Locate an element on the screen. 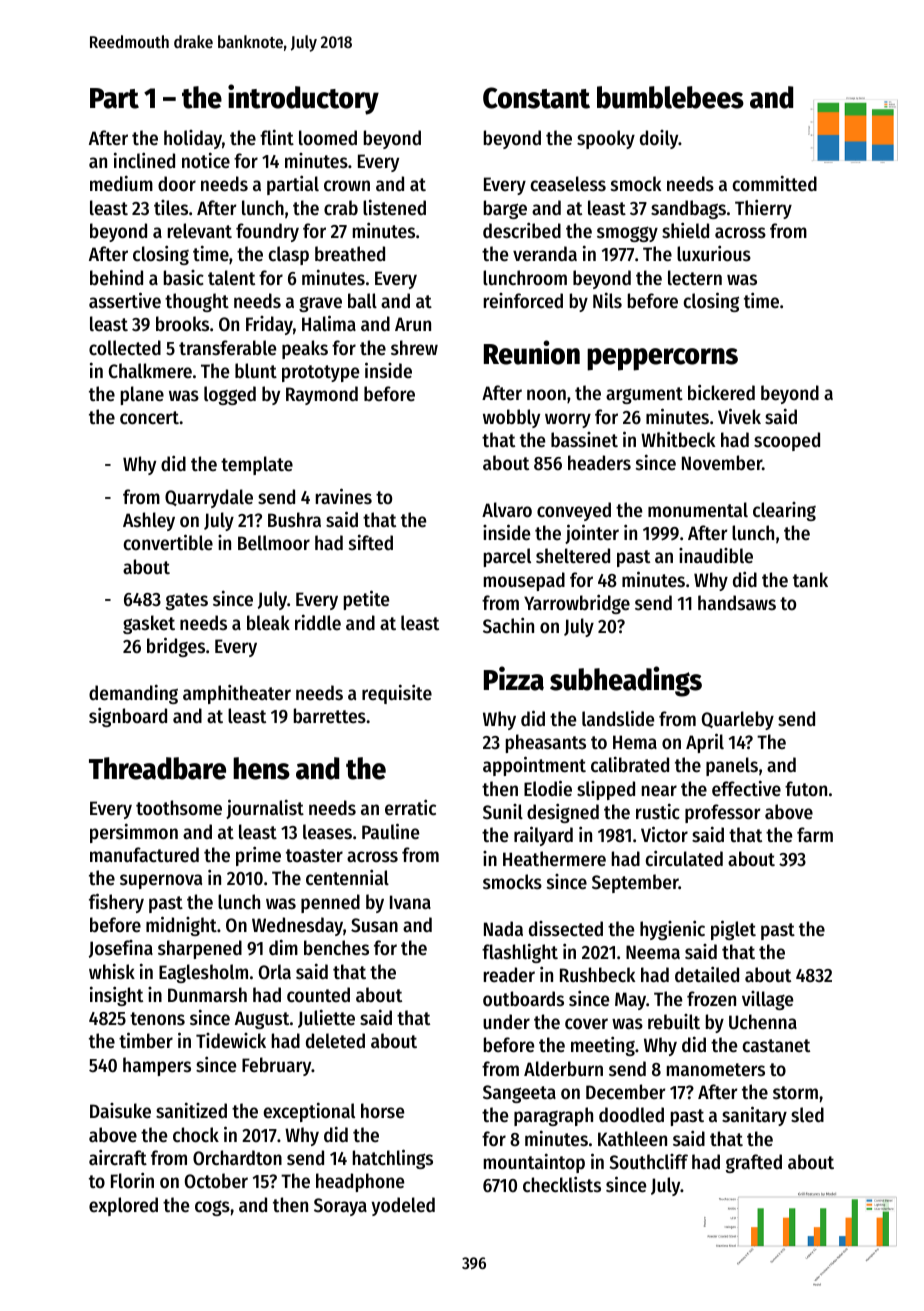 This screenshot has width=924, height=1311. sheltered is located at coordinates (573, 556).
